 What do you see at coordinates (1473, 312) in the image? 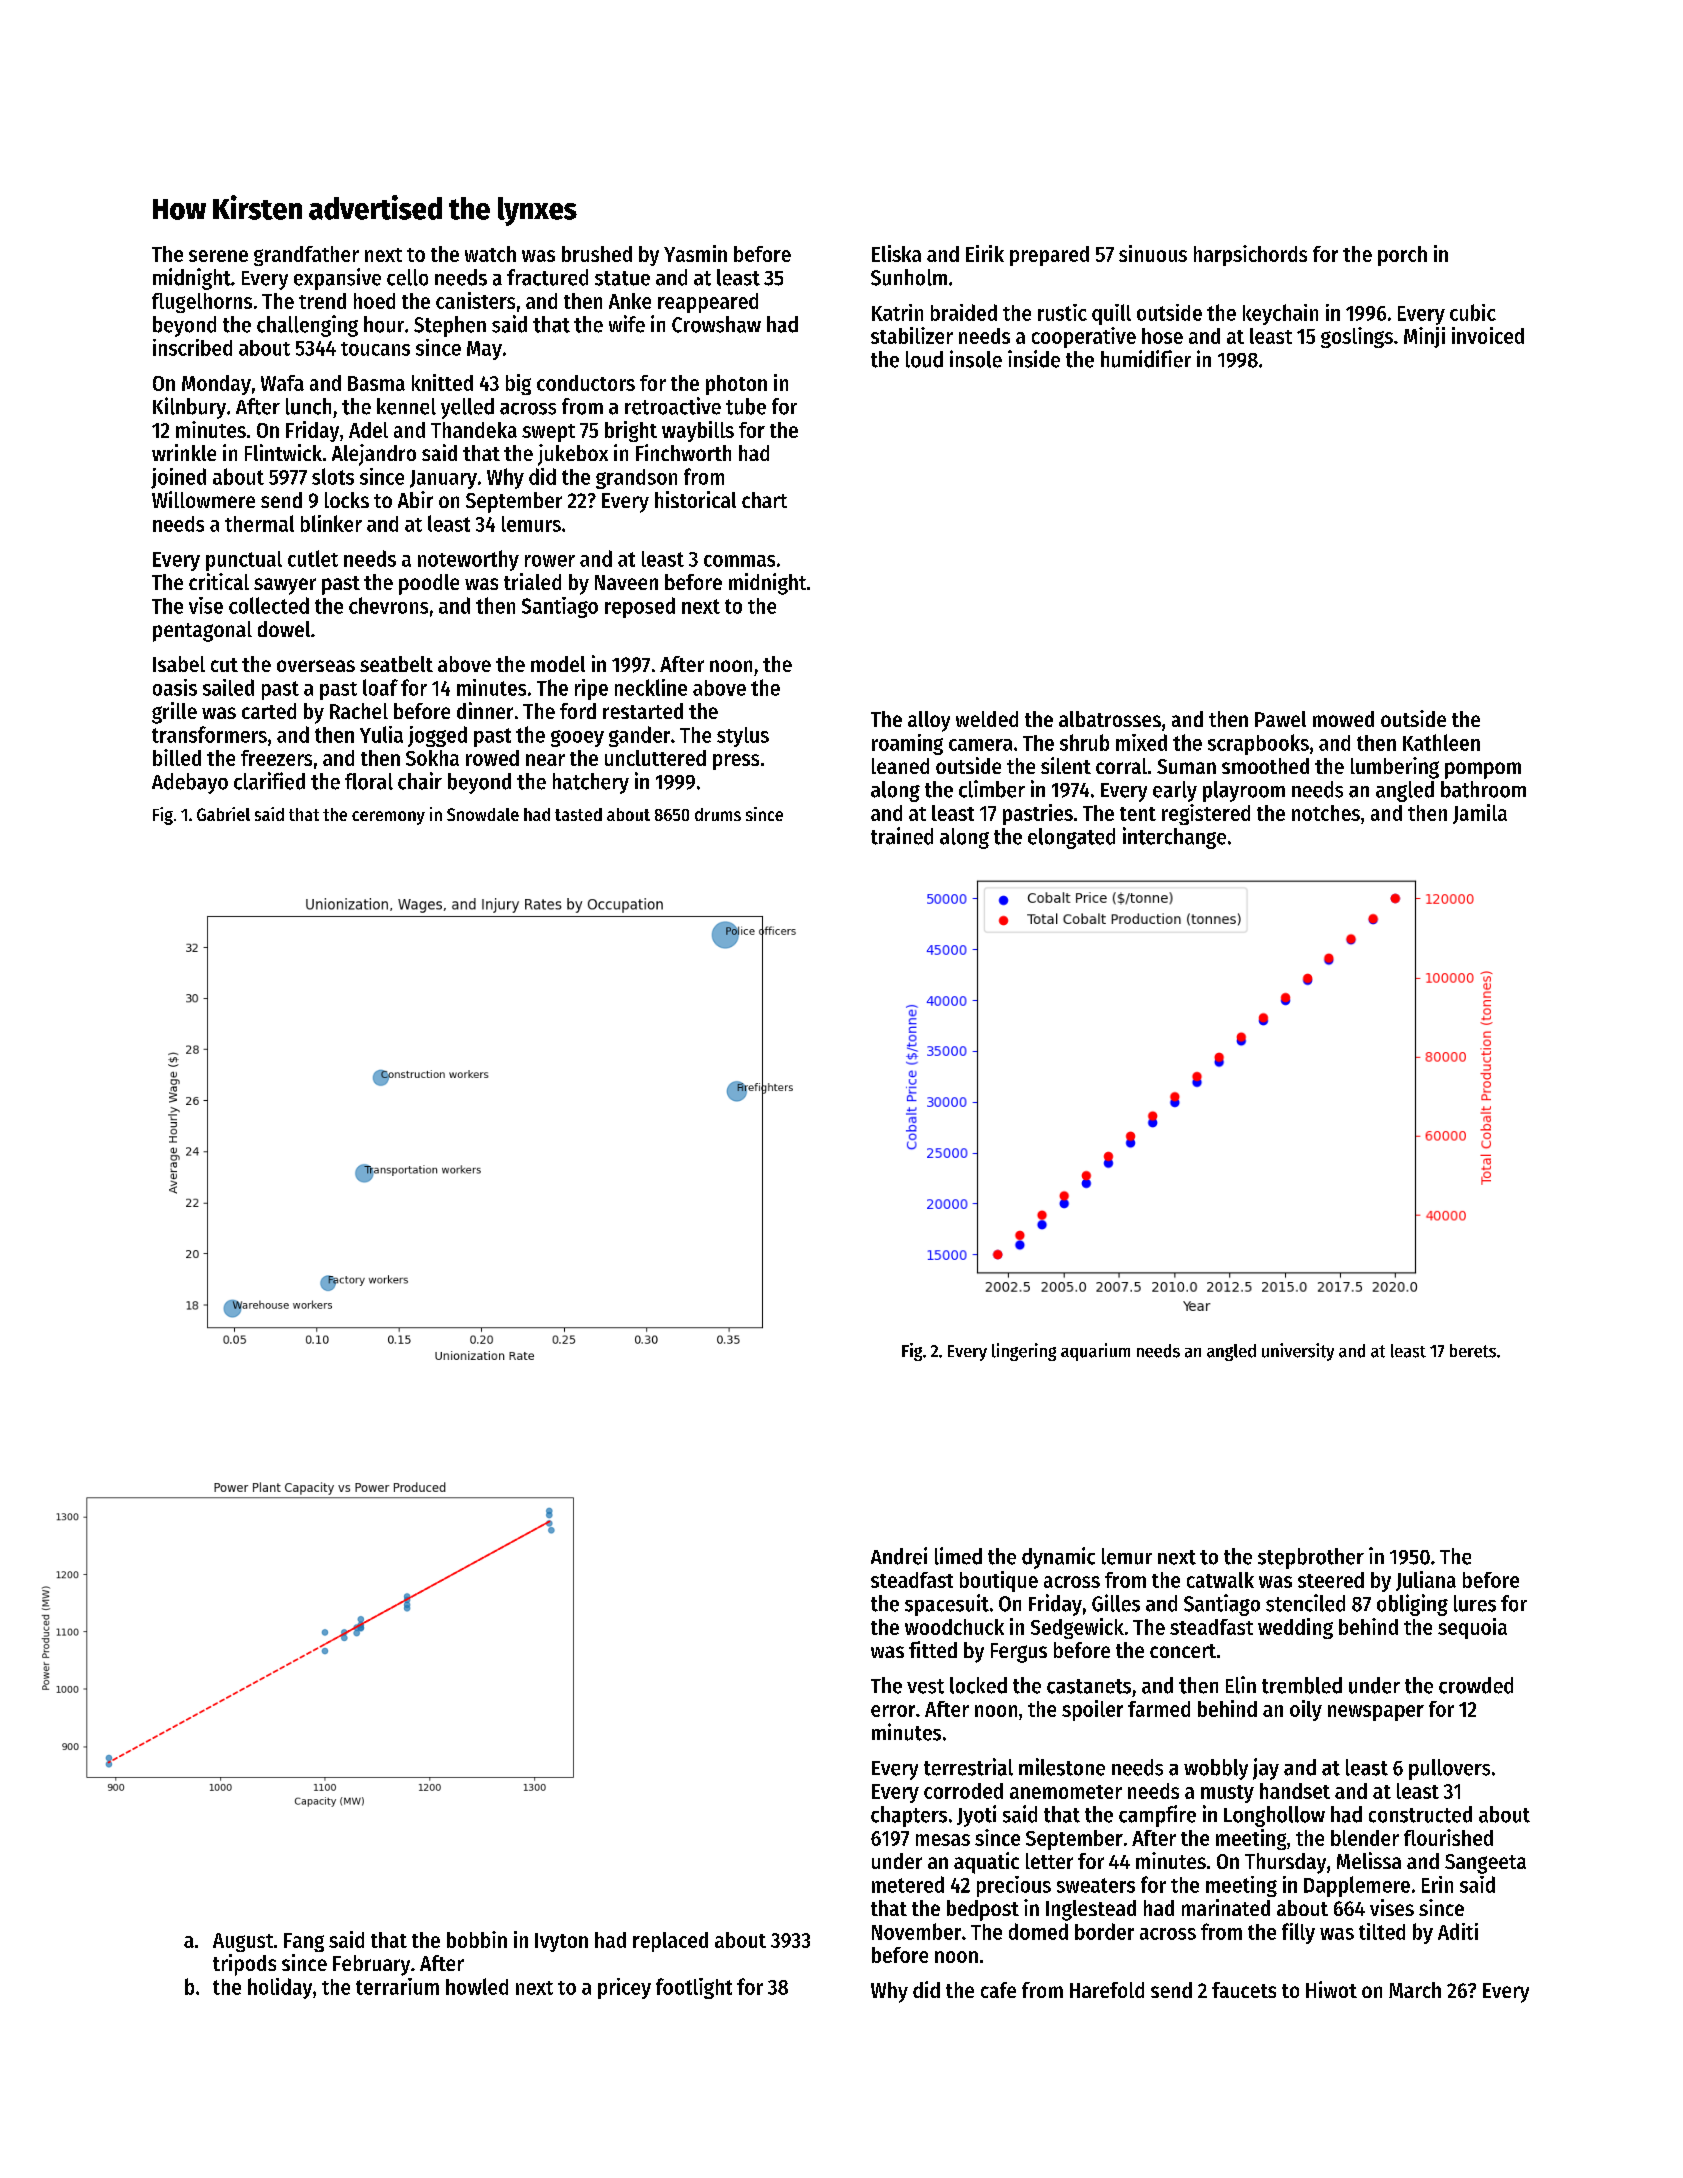
I see `cubic` at bounding box center [1473, 312].
